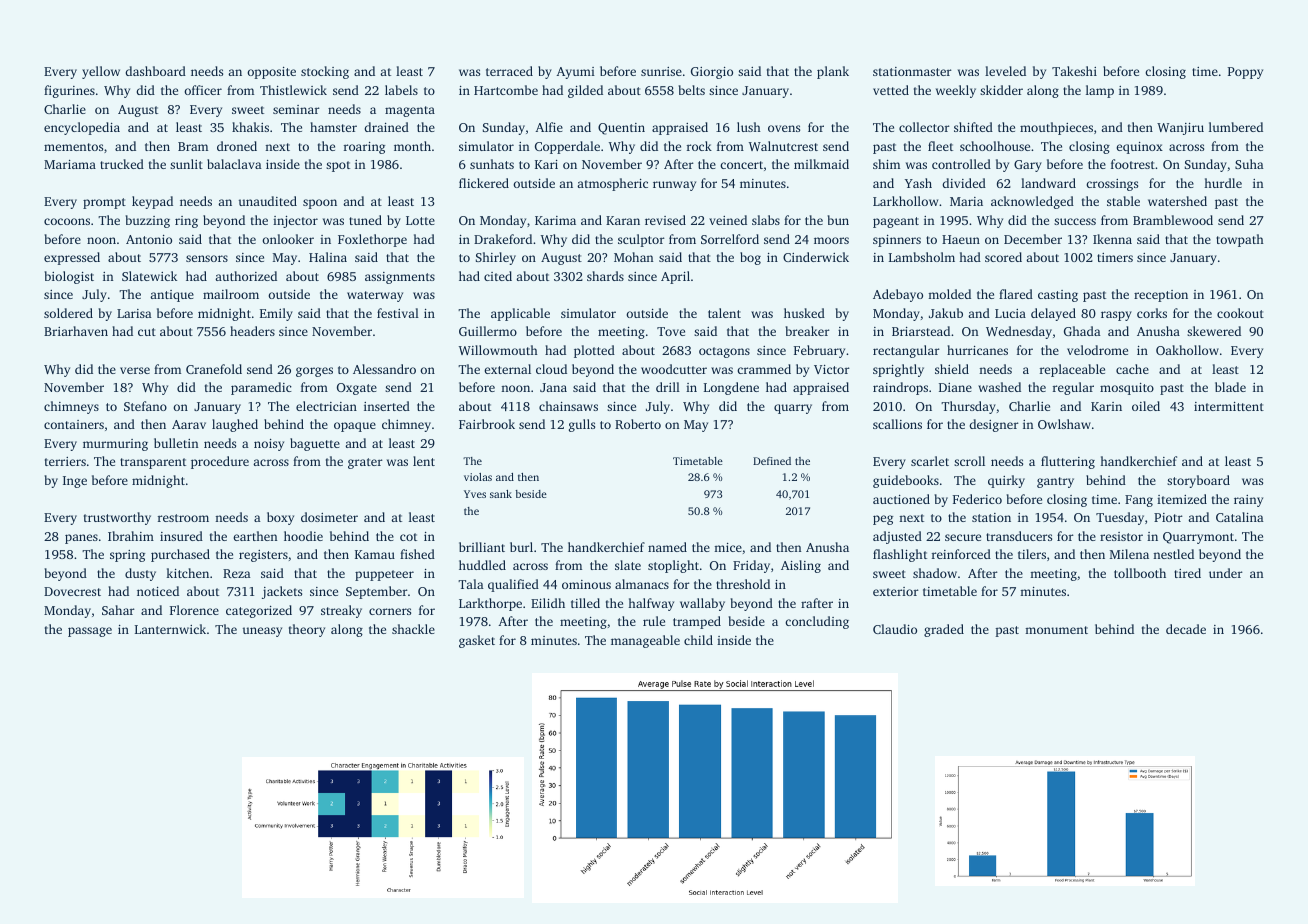  I want to click on auctioned, so click(901, 499).
